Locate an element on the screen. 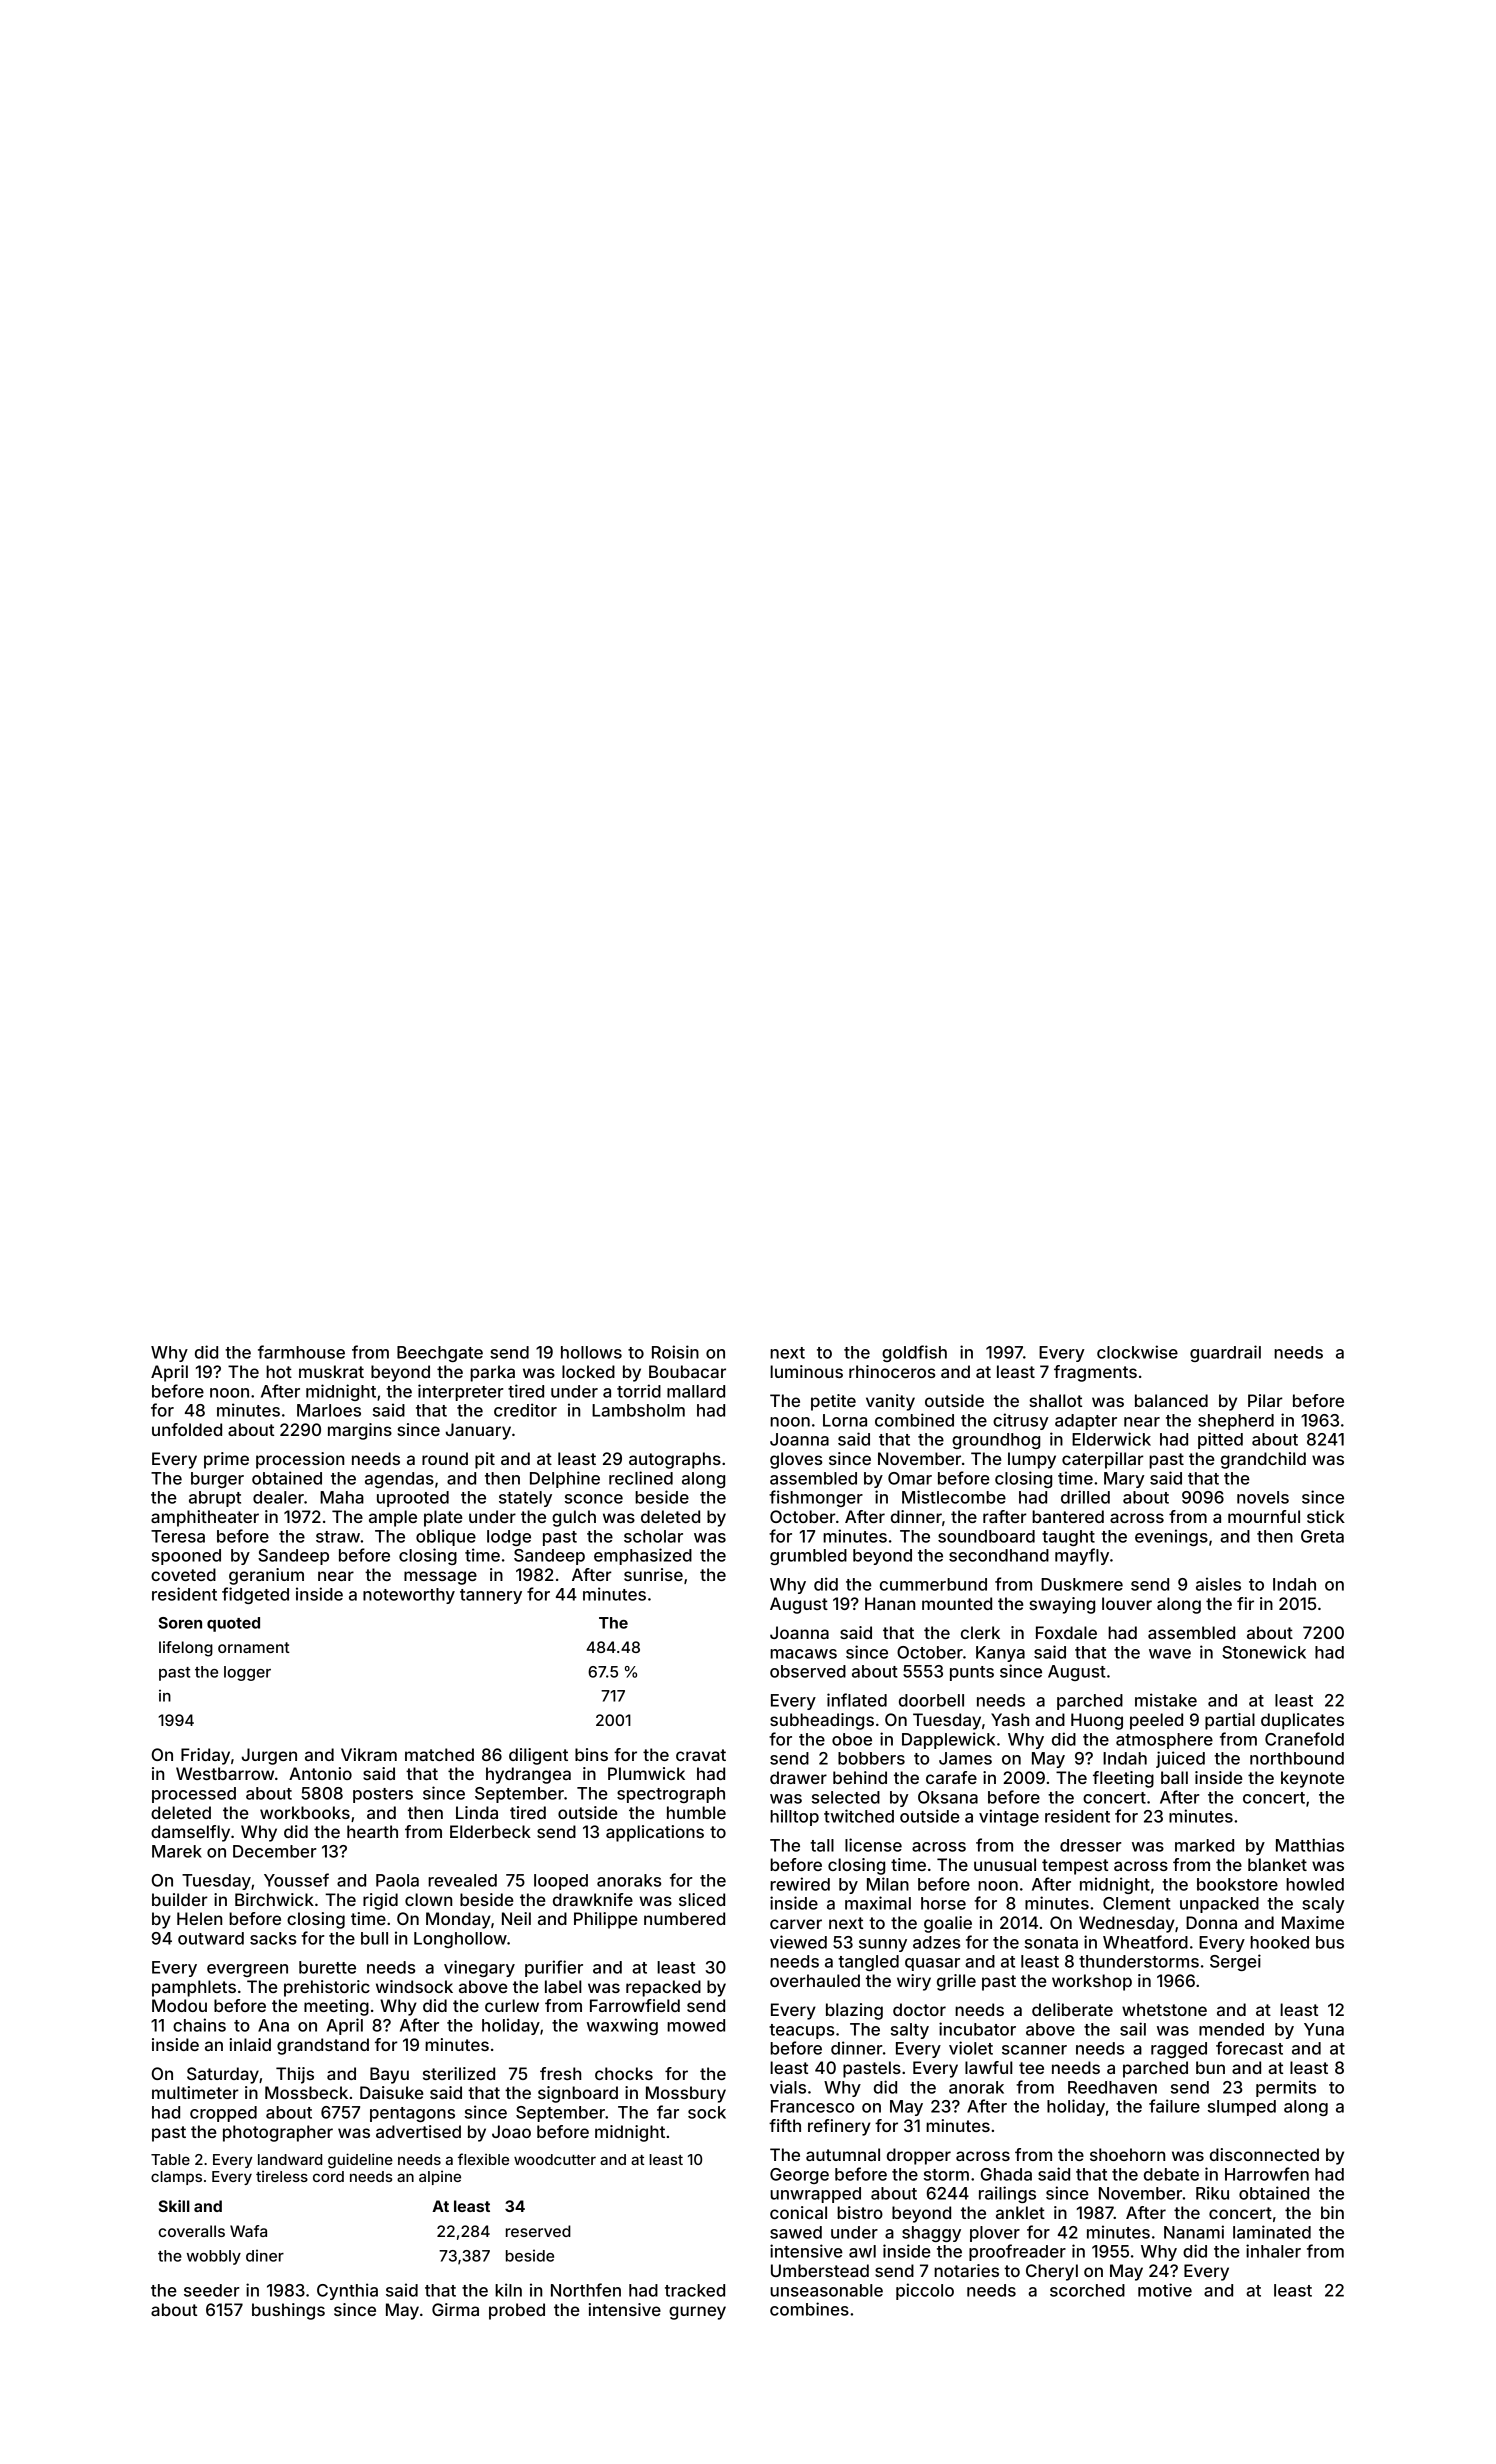  drawer is located at coordinates (798, 1777).
